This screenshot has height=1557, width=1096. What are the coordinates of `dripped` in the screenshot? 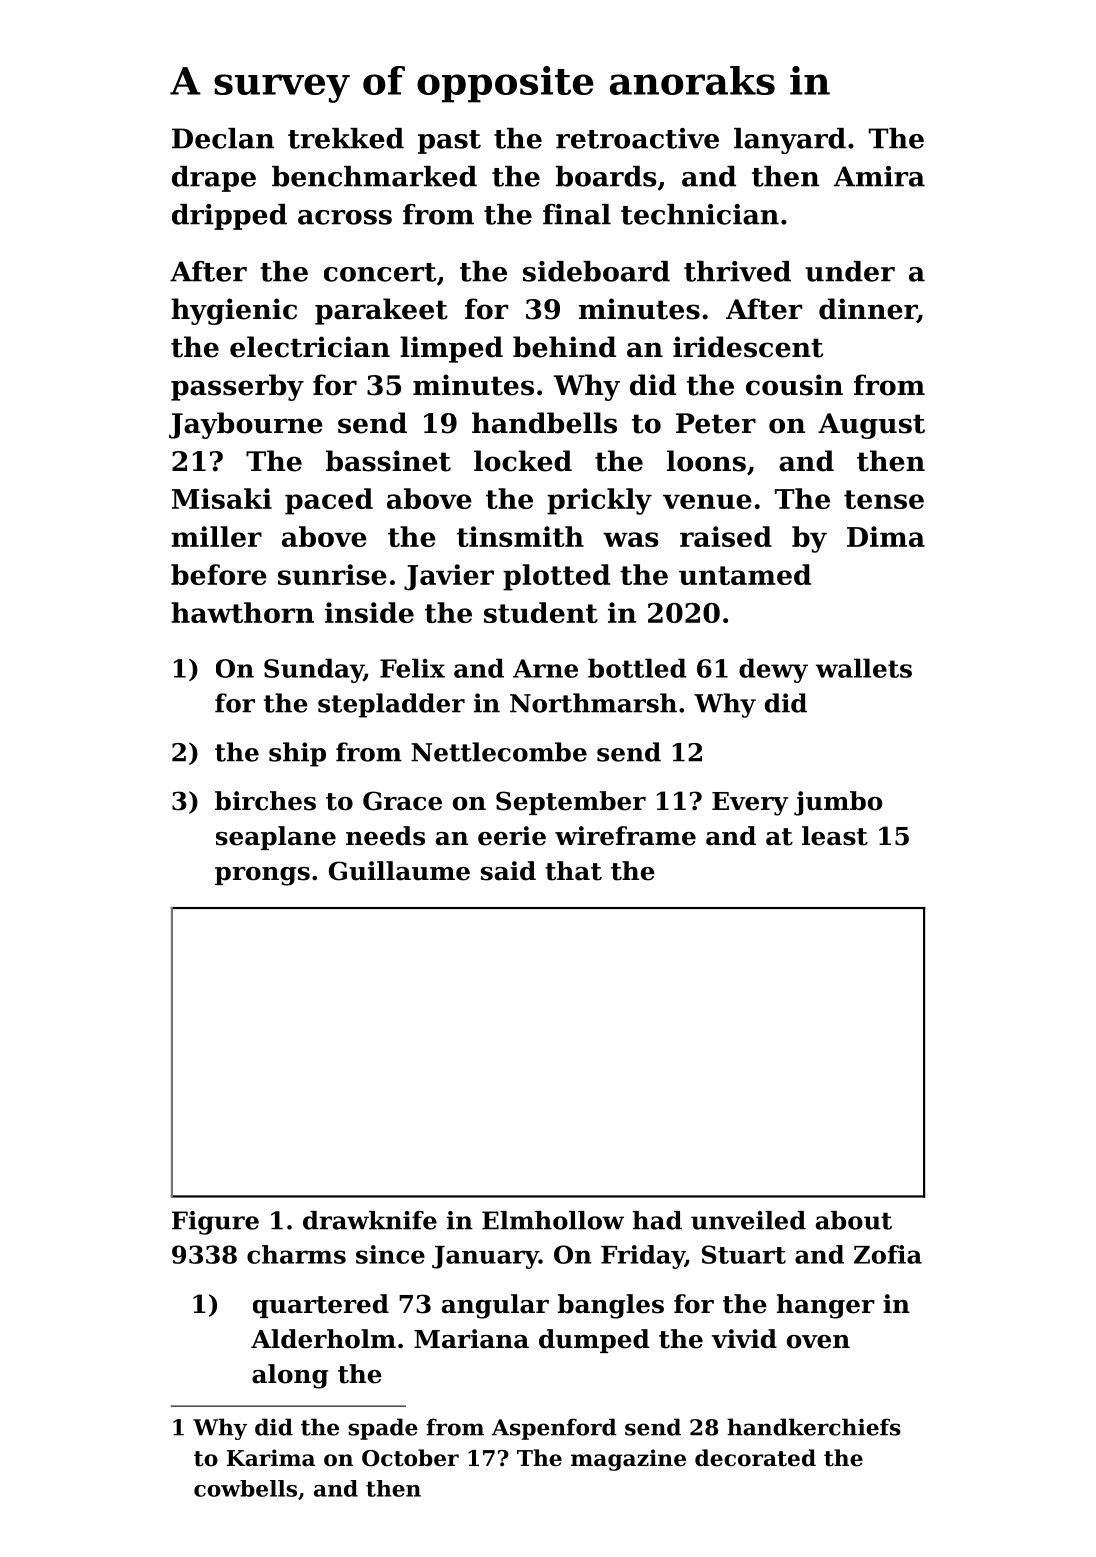 It's located at (229, 217).
